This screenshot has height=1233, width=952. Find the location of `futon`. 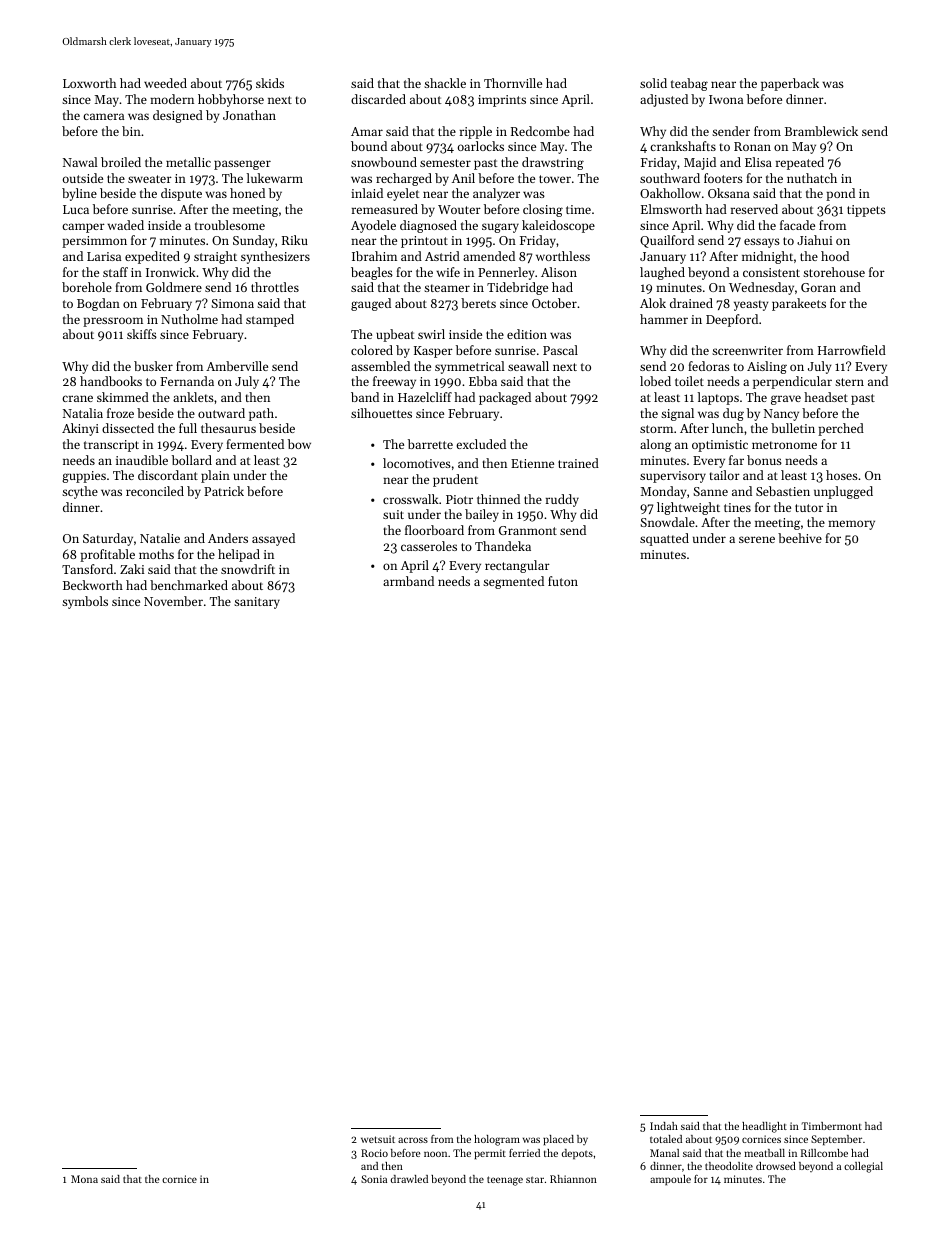

futon is located at coordinates (563, 581).
